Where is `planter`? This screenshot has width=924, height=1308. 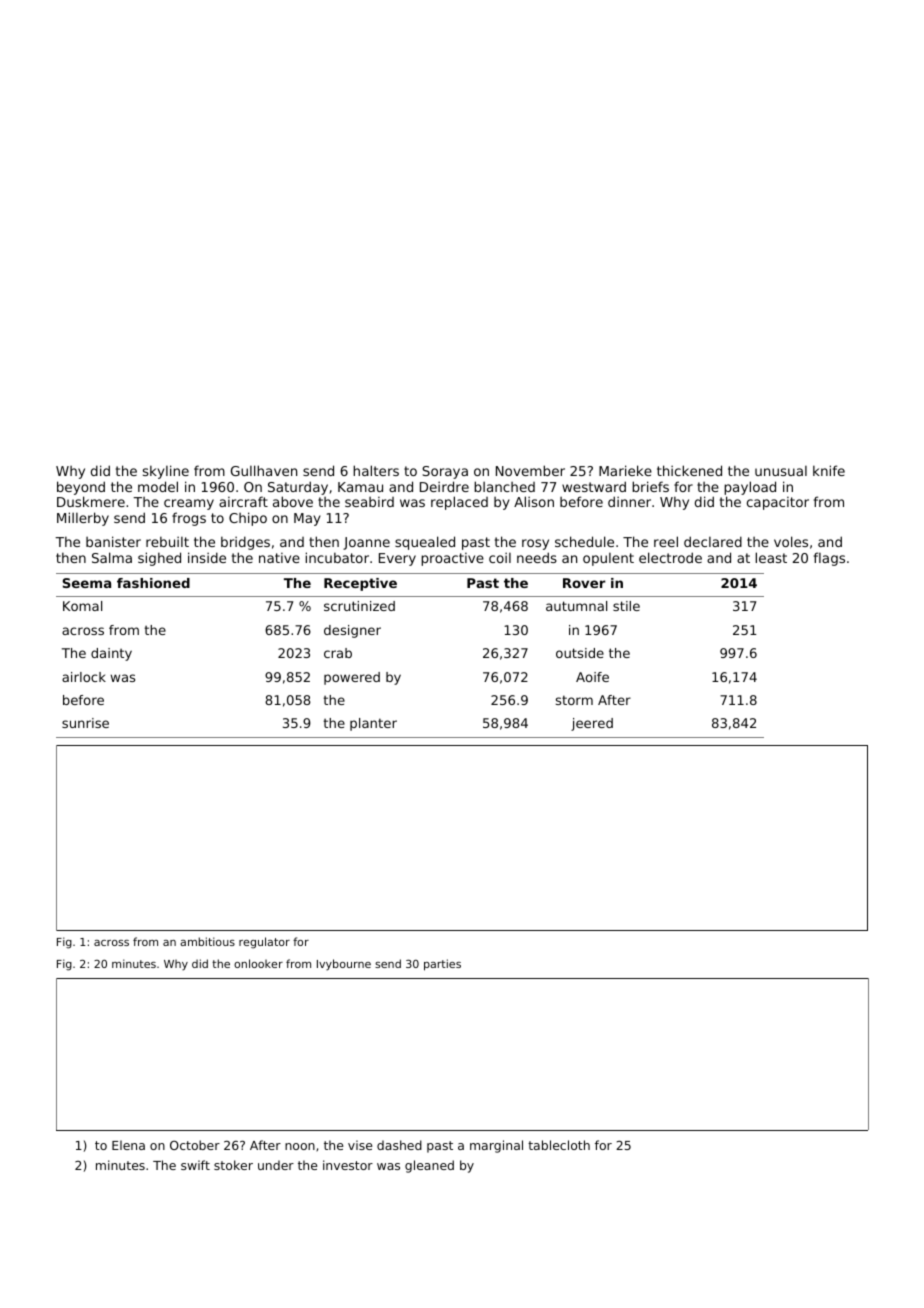
planter is located at coordinates (373, 724).
